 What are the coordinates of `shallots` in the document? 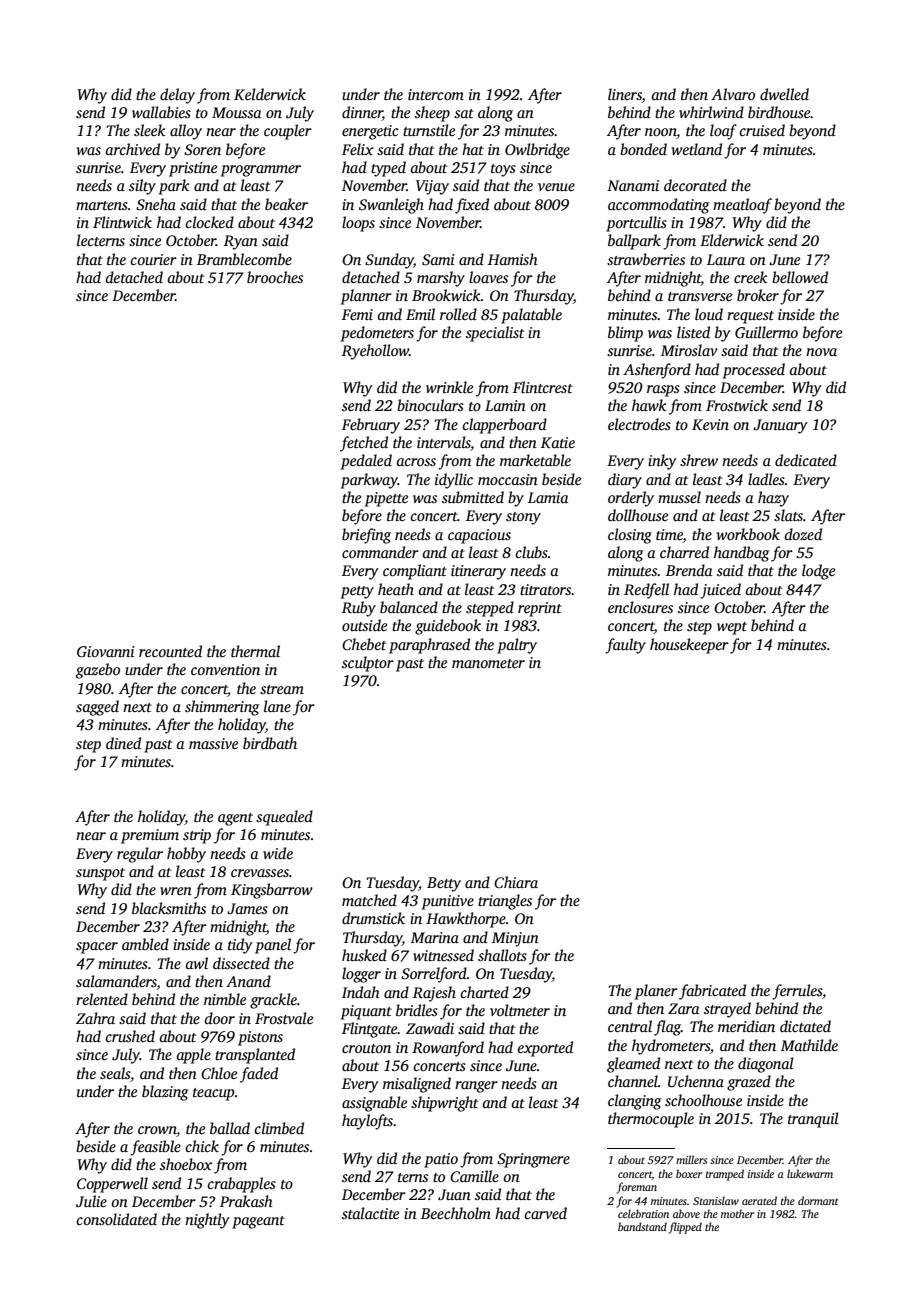 It's located at (502, 955).
